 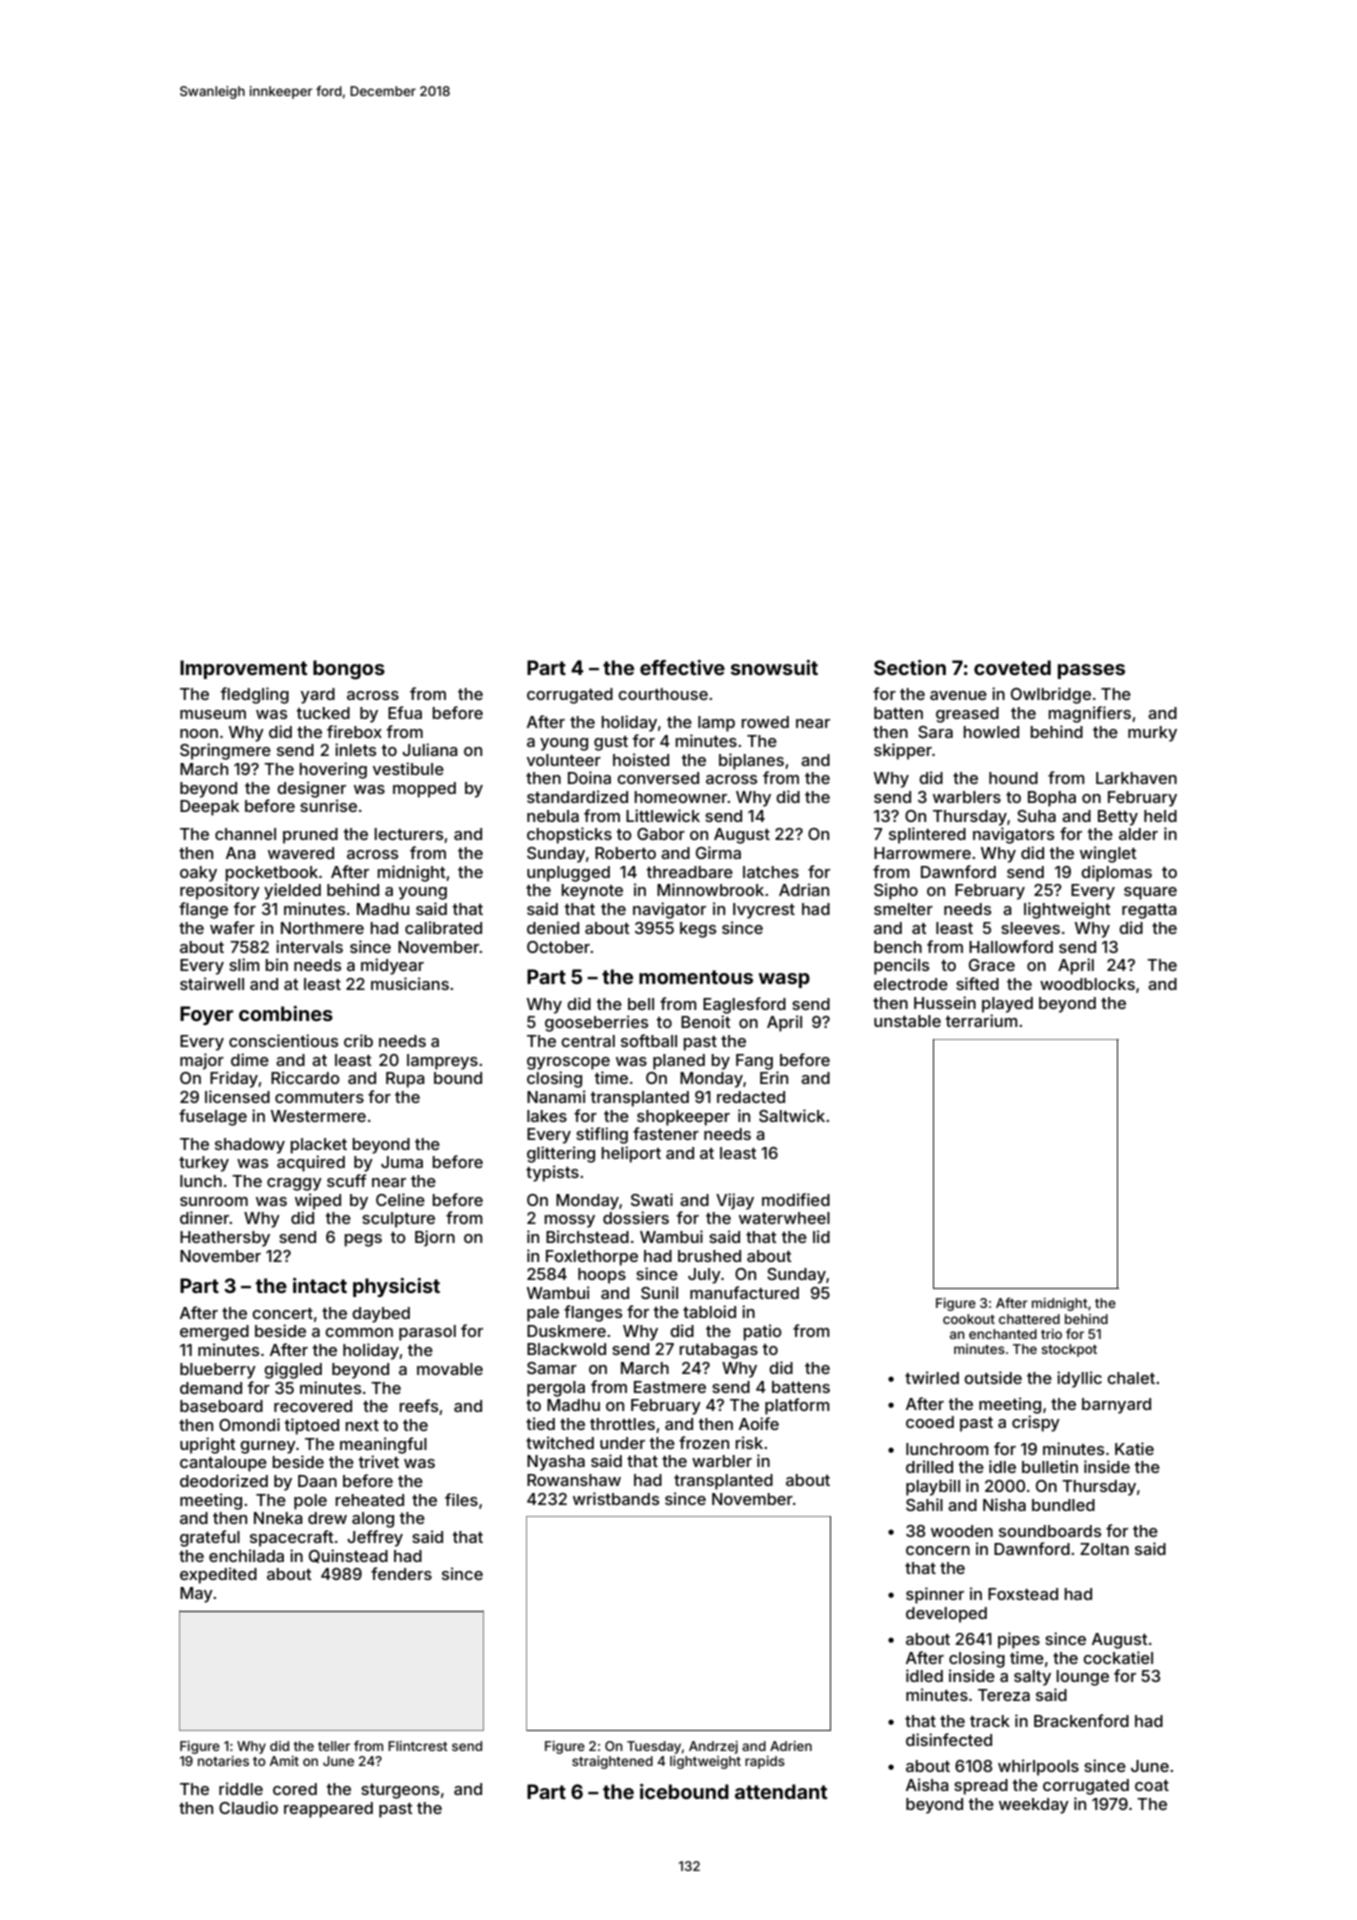 What do you see at coordinates (689, 872) in the document?
I see `threadbare` at bounding box center [689, 872].
